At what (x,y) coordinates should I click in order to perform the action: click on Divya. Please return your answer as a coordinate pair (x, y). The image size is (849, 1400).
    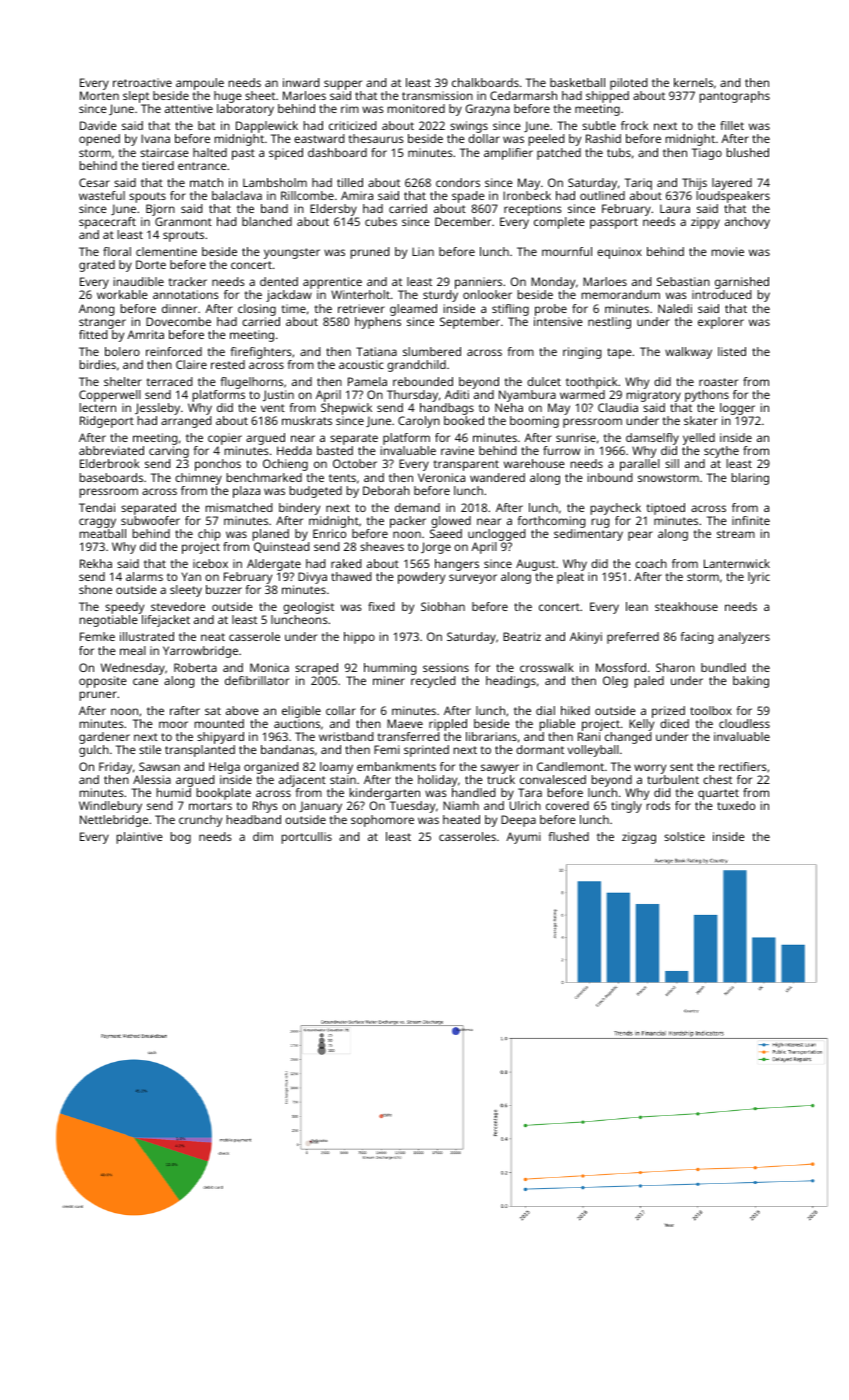
    Looking at the image, I should click on (312, 578).
